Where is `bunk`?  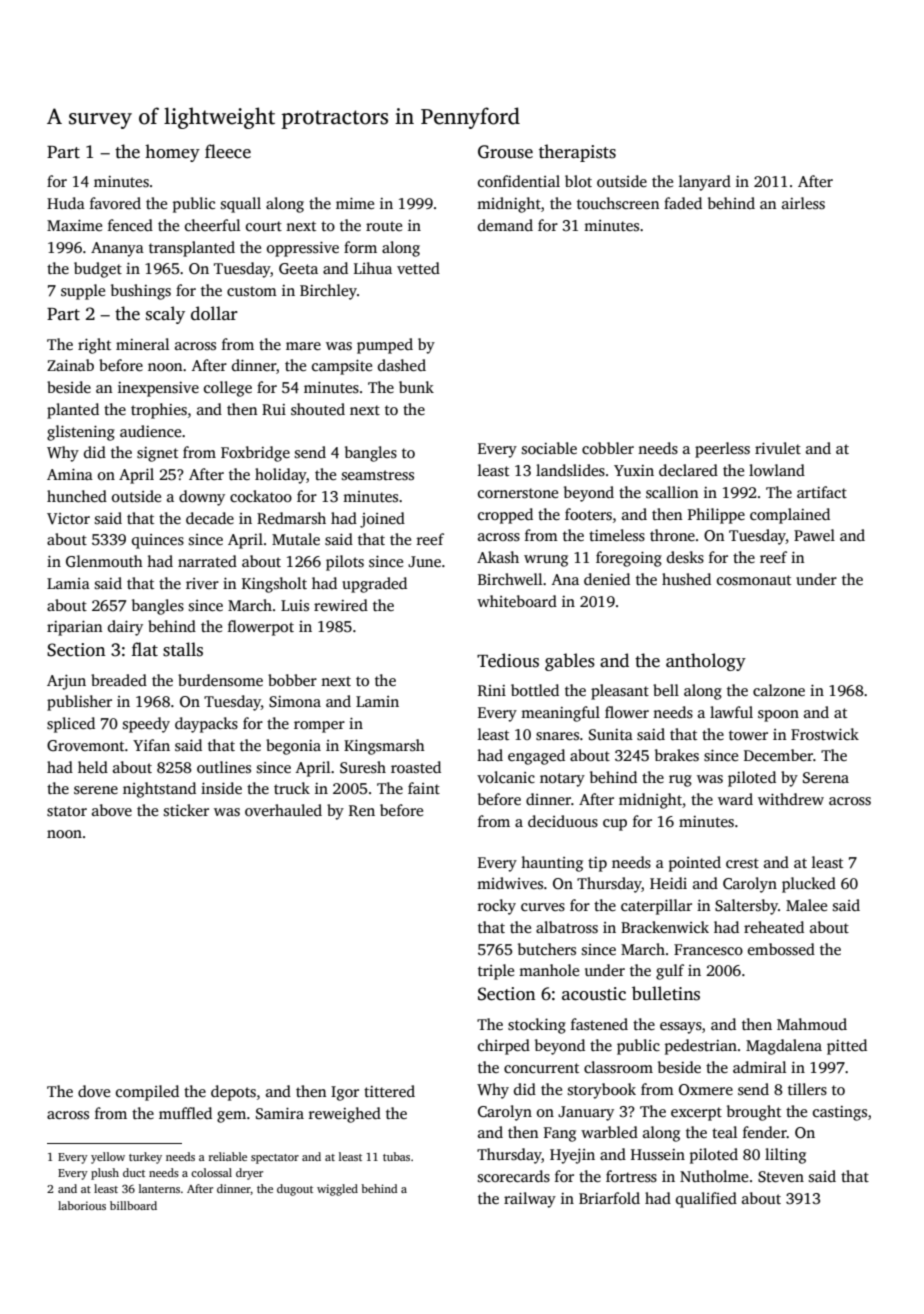
bunk is located at coordinates (416, 387).
